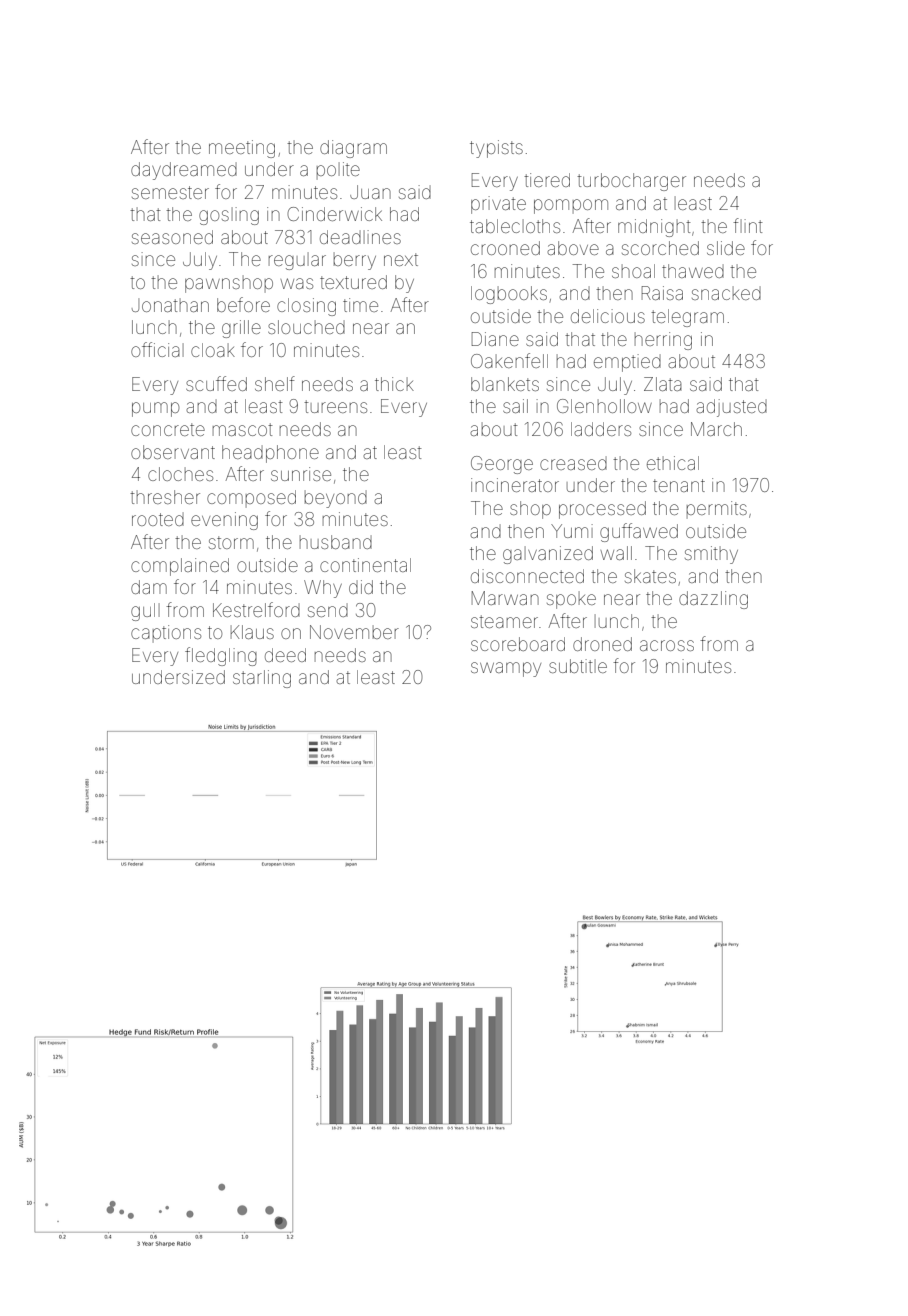 The image size is (908, 1316). I want to click on turbocharger, so click(631, 182).
